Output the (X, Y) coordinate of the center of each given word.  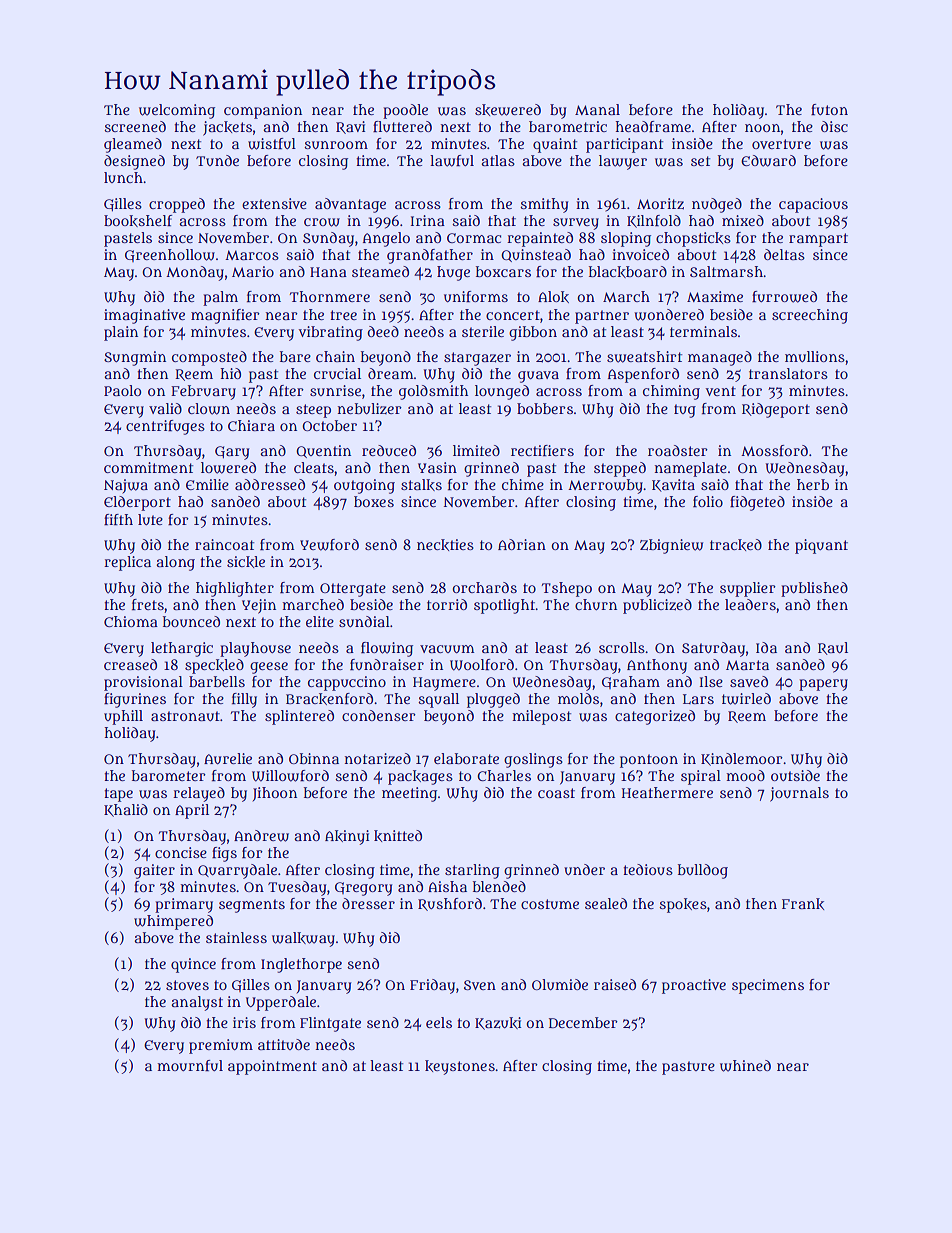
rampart (818, 240)
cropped (177, 205)
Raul (833, 648)
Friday (432, 986)
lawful (452, 161)
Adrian (522, 544)
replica (127, 563)
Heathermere (667, 792)
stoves (187, 985)
